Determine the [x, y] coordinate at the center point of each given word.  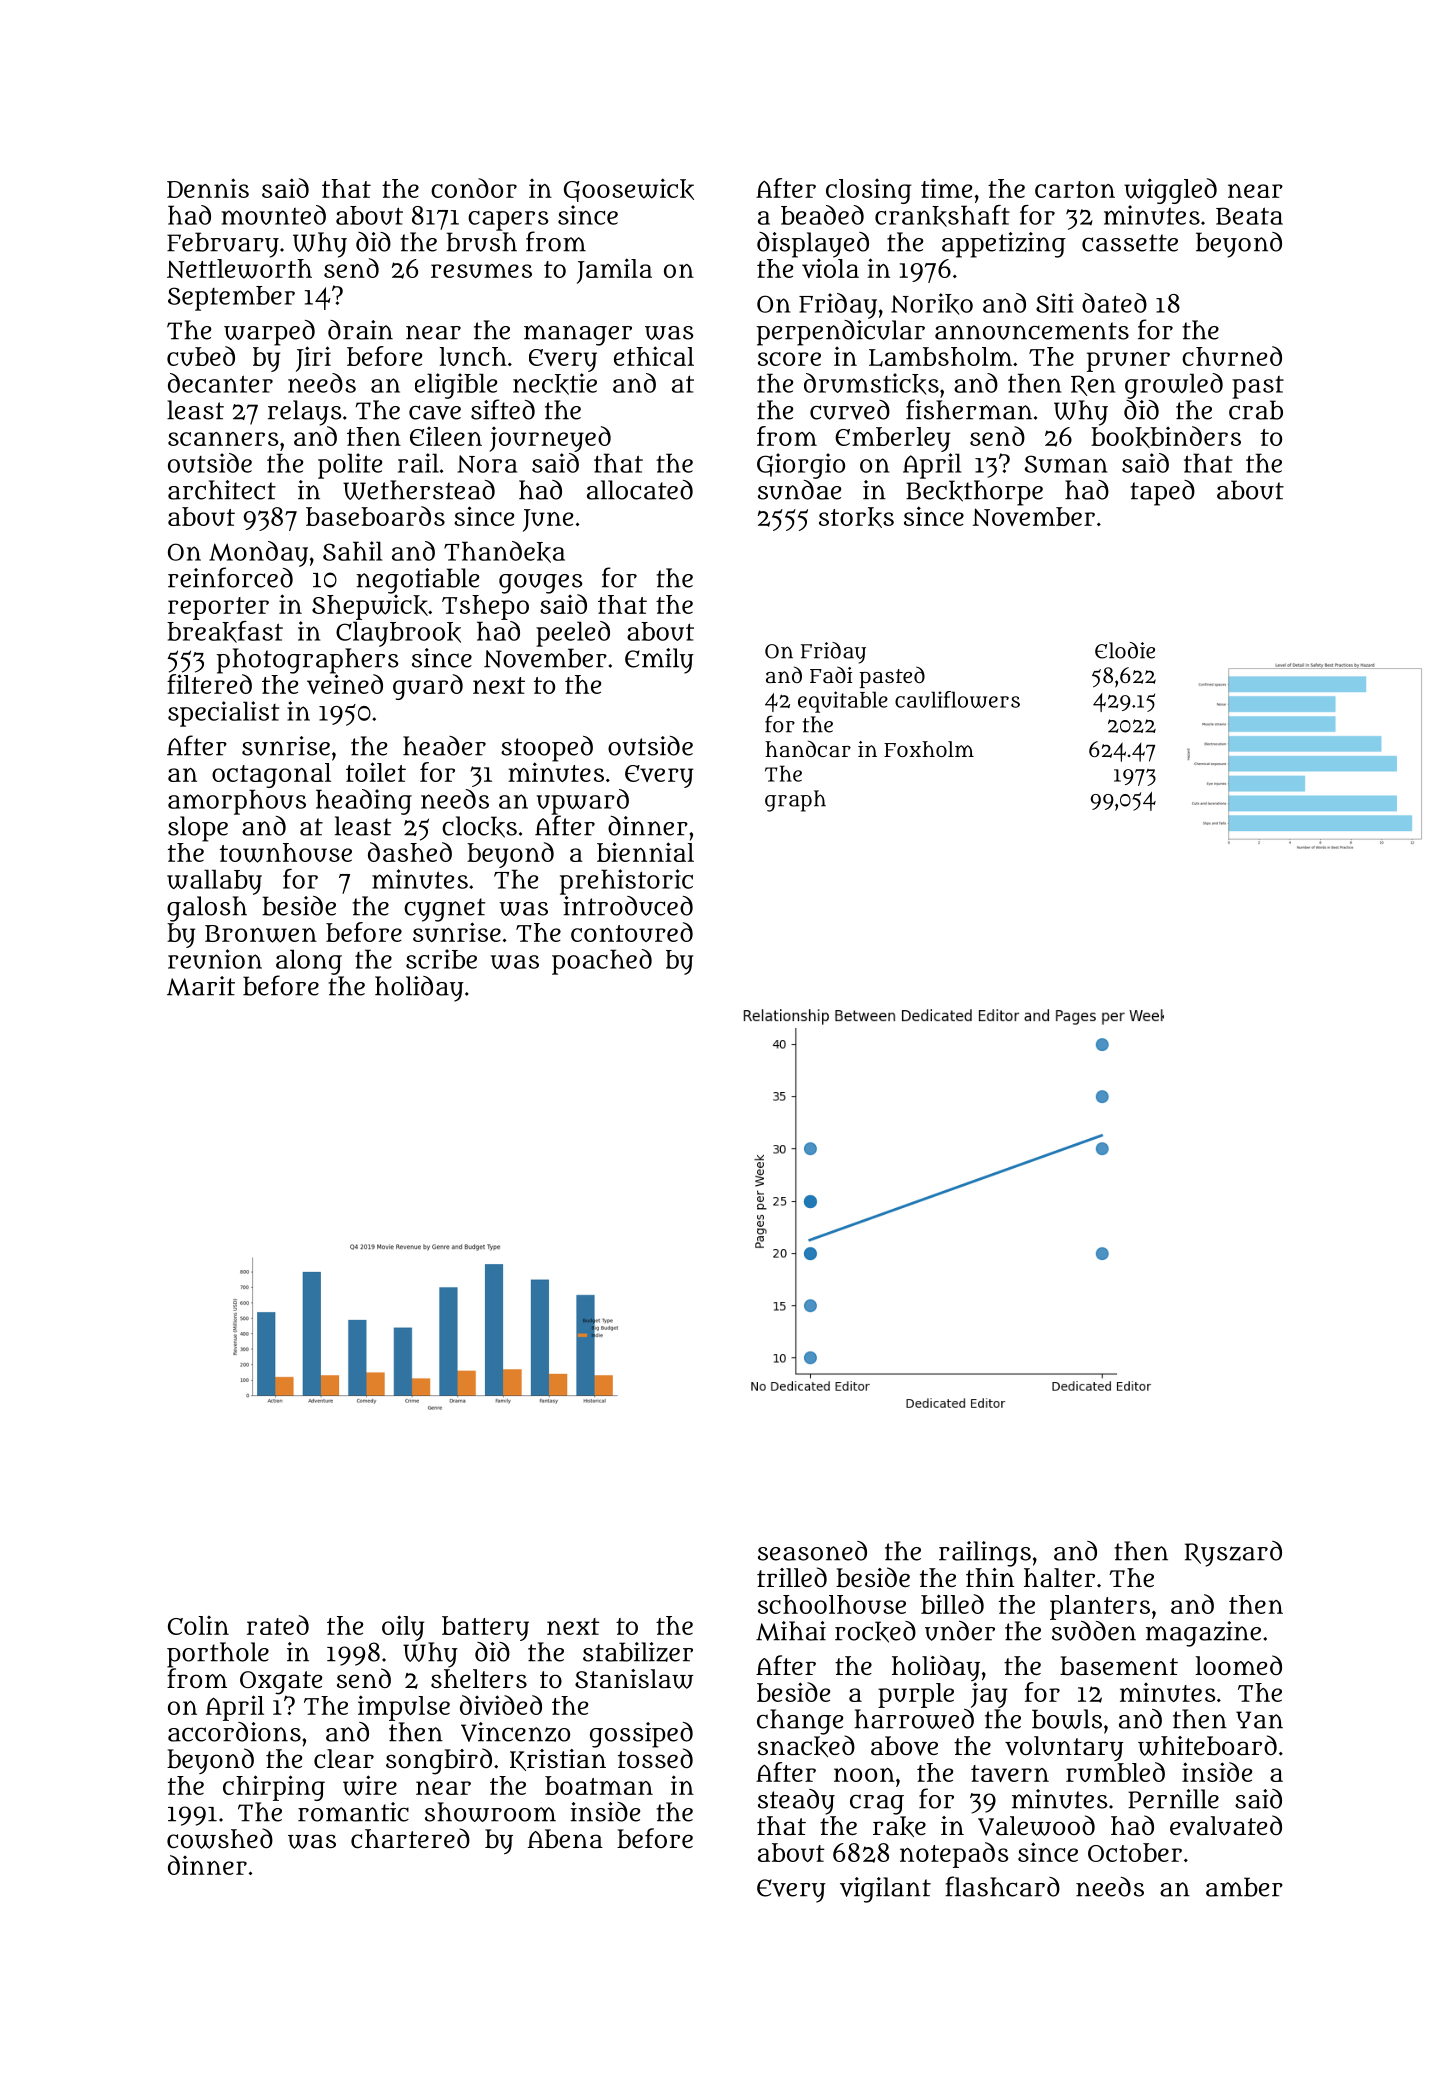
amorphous [237, 802]
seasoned [812, 1551]
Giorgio [801, 466]
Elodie [1125, 650]
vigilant [885, 1890]
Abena [565, 1839]
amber [1244, 1887]
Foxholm [929, 749]
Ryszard [1233, 1554]
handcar [808, 748]
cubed [201, 356]
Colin [198, 1625]
